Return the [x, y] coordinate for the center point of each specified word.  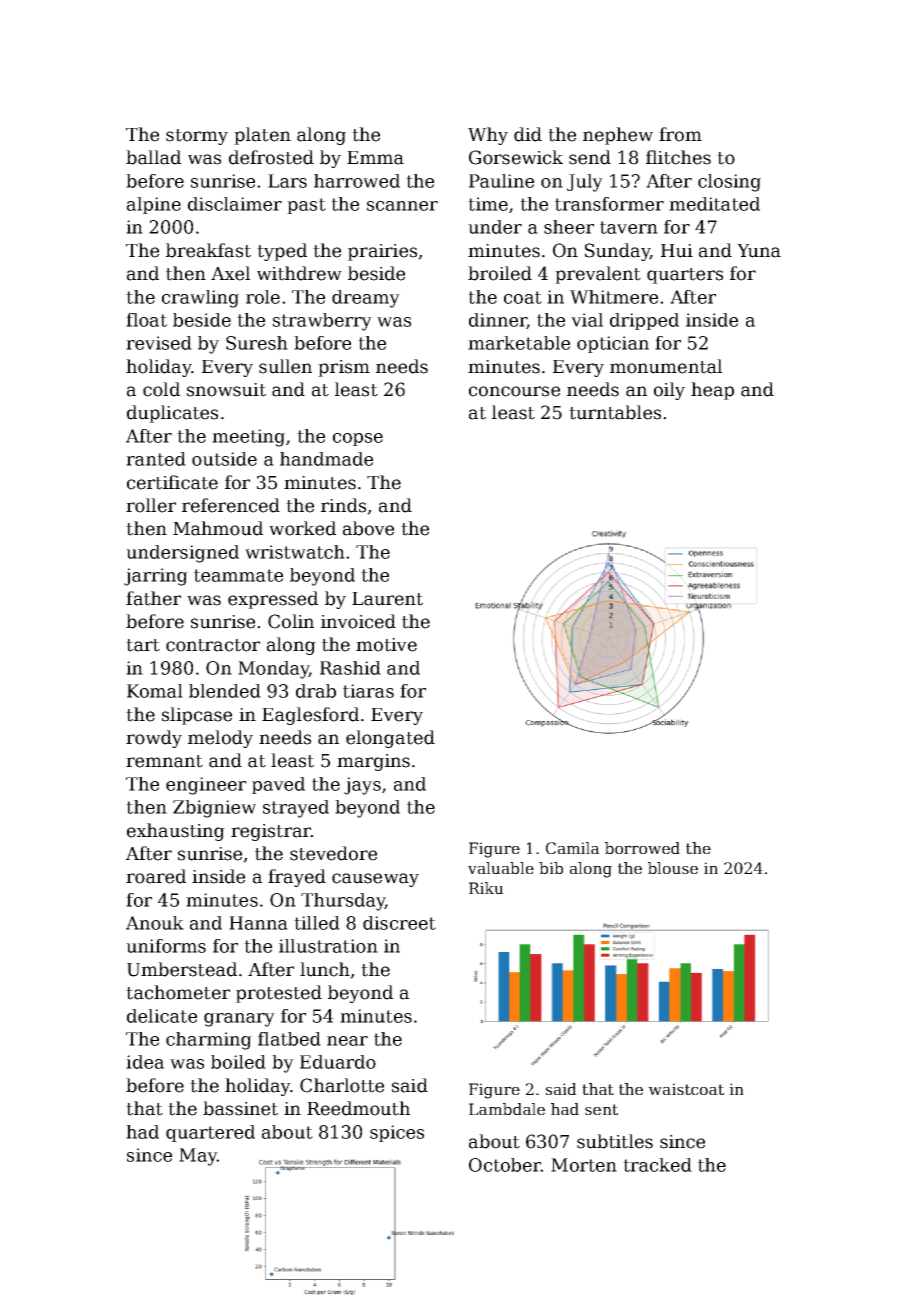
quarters [685, 276]
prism [344, 368]
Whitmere [614, 297]
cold [161, 389]
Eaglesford [310, 716]
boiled [238, 1062]
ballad [153, 157]
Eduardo [338, 1062]
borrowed [642, 848]
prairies [382, 252]
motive [386, 645]
